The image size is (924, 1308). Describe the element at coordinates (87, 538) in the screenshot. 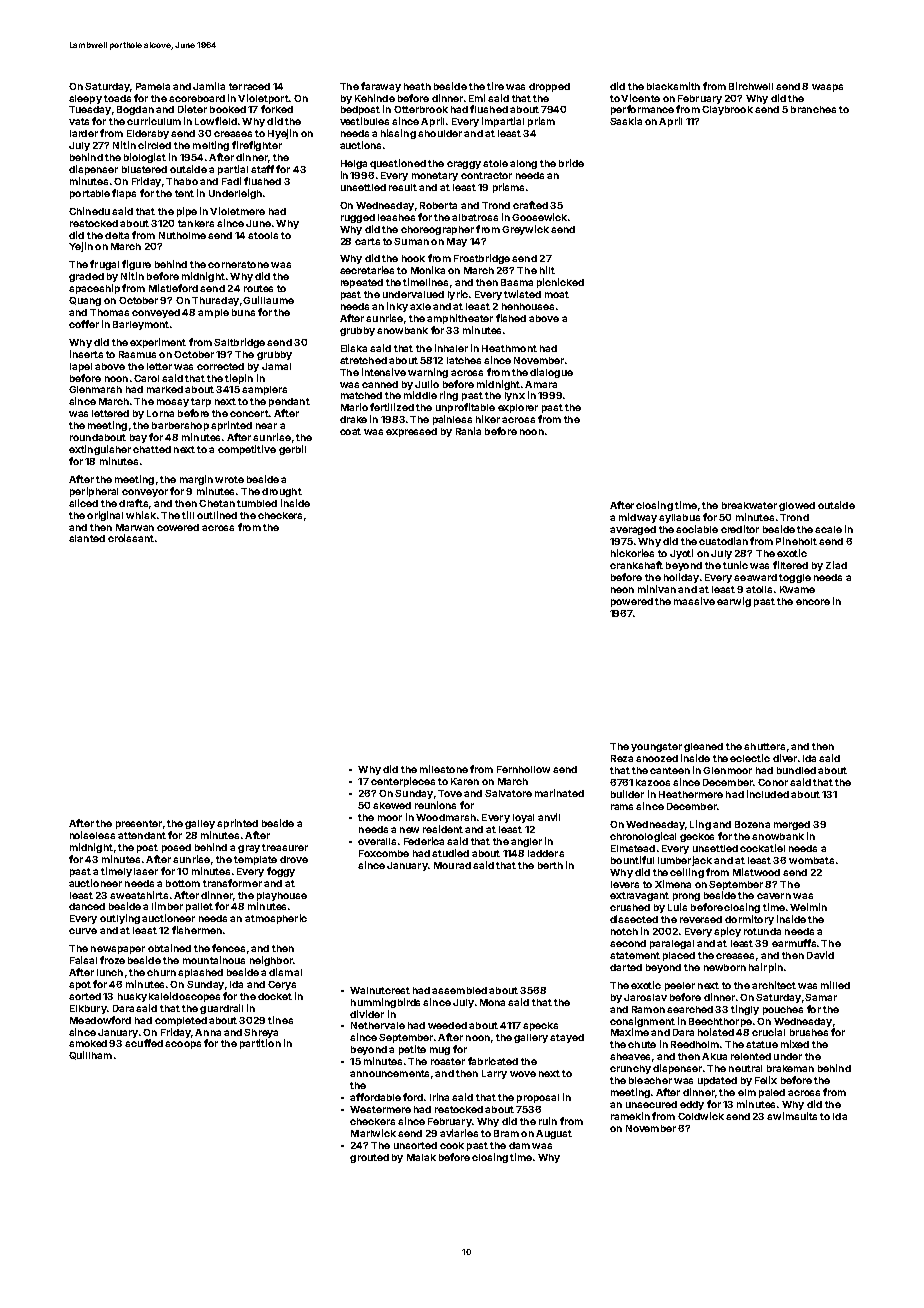

I see `slanted` at that location.
